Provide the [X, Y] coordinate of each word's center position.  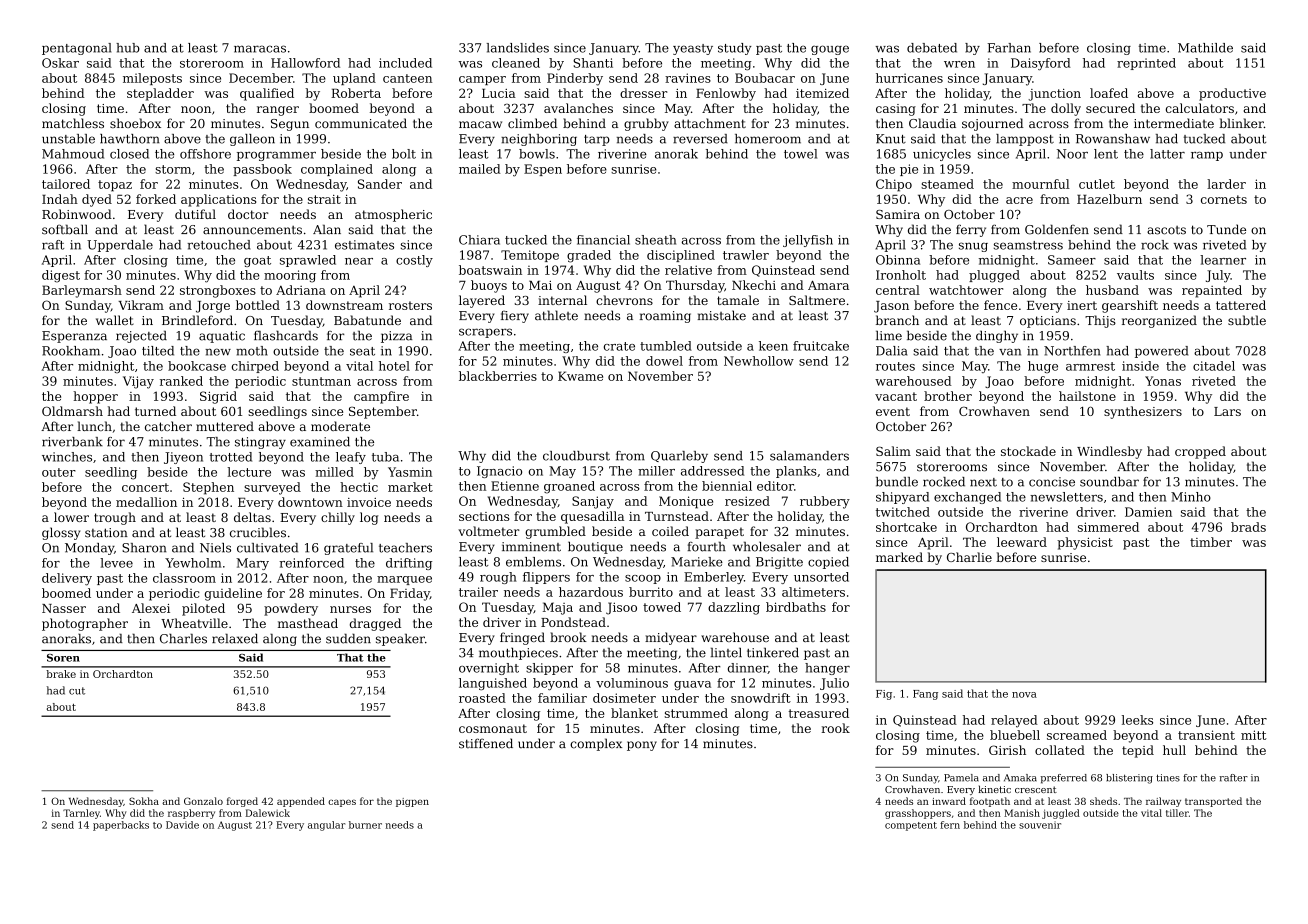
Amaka [1020, 778]
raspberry [191, 814]
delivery [67, 579]
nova [1024, 695]
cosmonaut [493, 728]
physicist [1085, 543]
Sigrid [218, 397]
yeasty [693, 49]
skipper [549, 669]
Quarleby [679, 457]
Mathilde [1205, 48]
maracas [260, 49]
